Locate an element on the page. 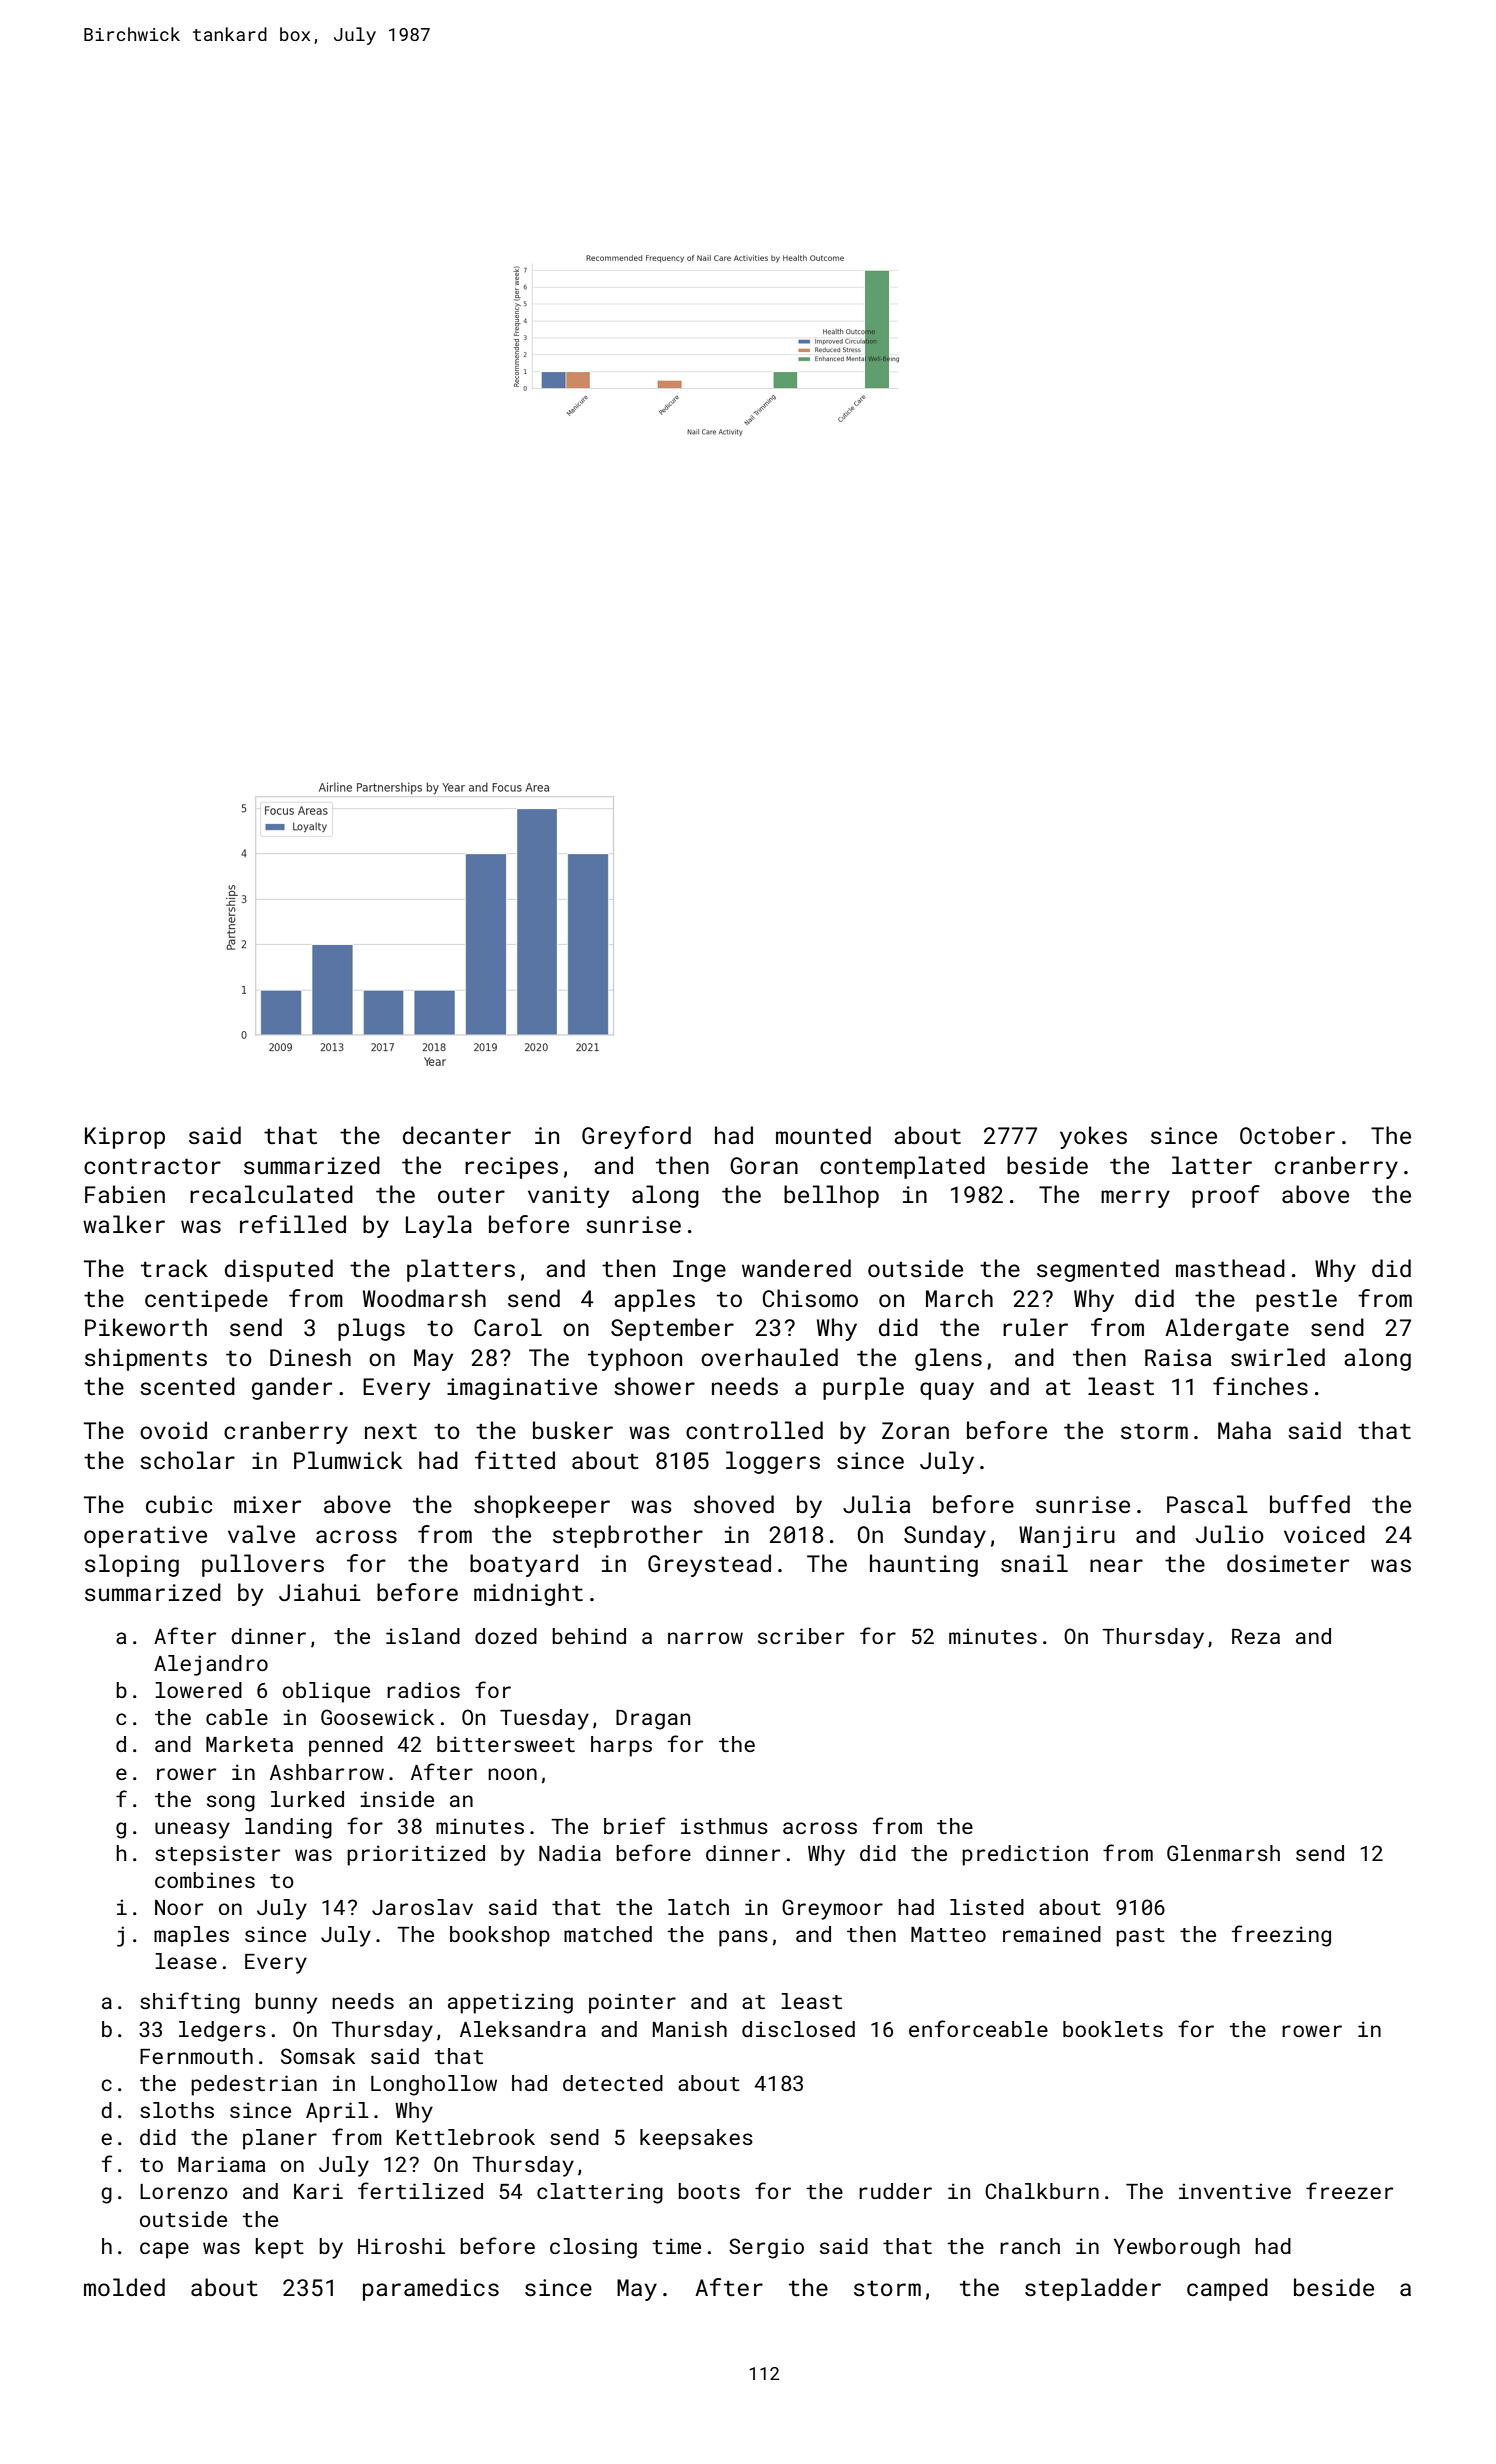 The width and height of the page is (1496, 2464). proof is located at coordinates (1226, 1196).
